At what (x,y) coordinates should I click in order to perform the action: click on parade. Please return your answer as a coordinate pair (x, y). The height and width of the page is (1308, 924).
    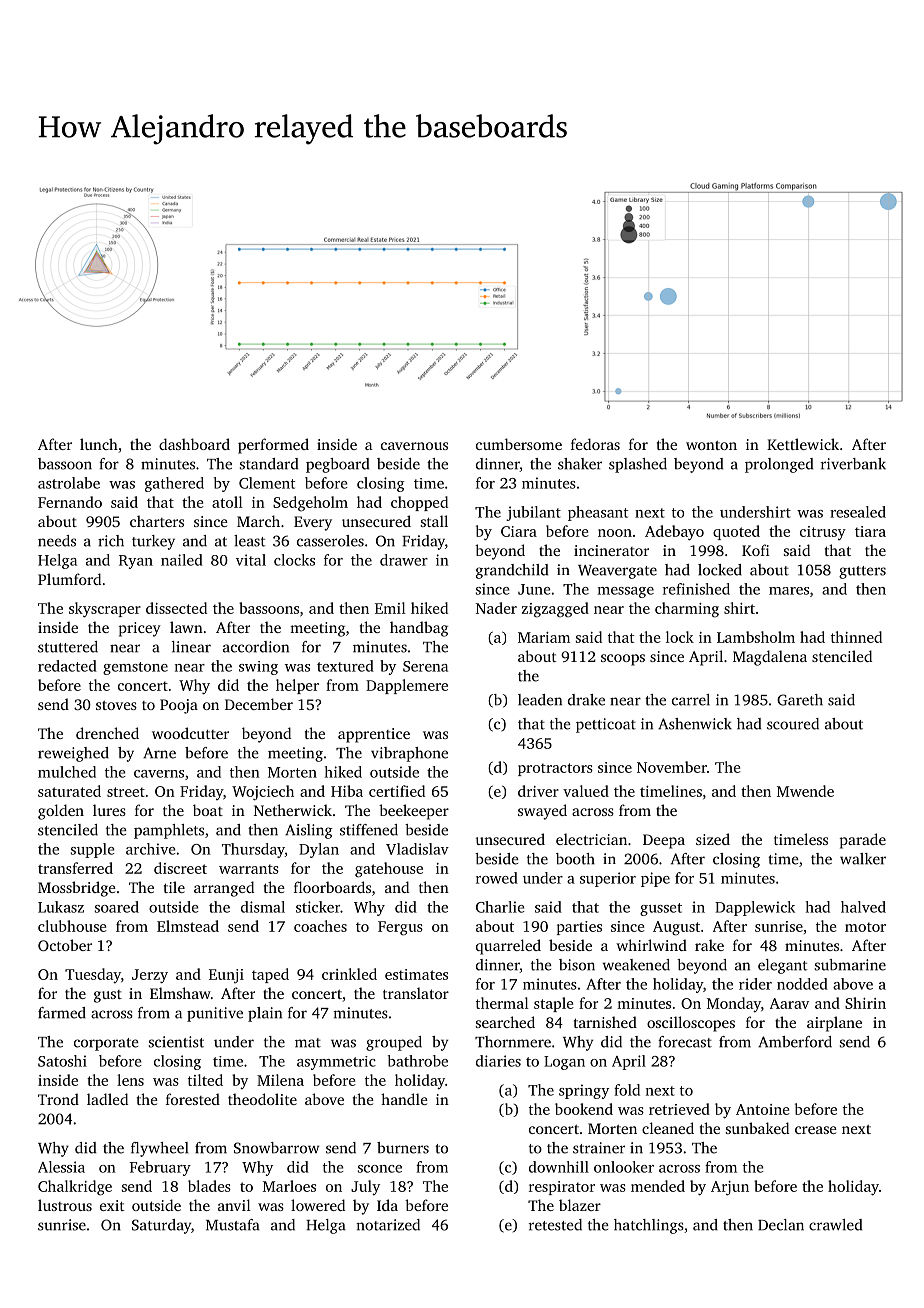
    Looking at the image, I should click on (863, 841).
